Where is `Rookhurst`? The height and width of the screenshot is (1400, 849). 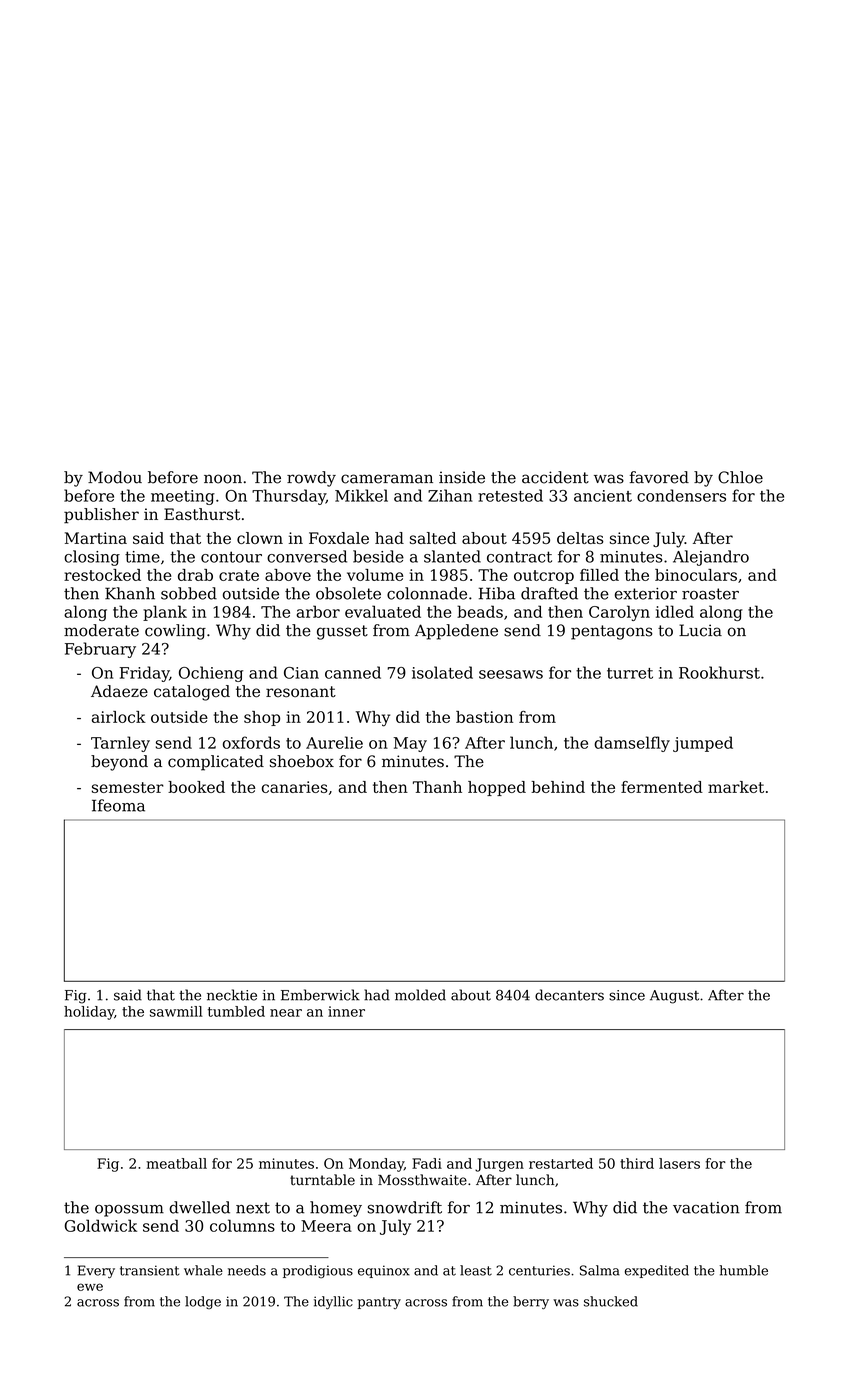
Rookhurst is located at coordinates (719, 672).
